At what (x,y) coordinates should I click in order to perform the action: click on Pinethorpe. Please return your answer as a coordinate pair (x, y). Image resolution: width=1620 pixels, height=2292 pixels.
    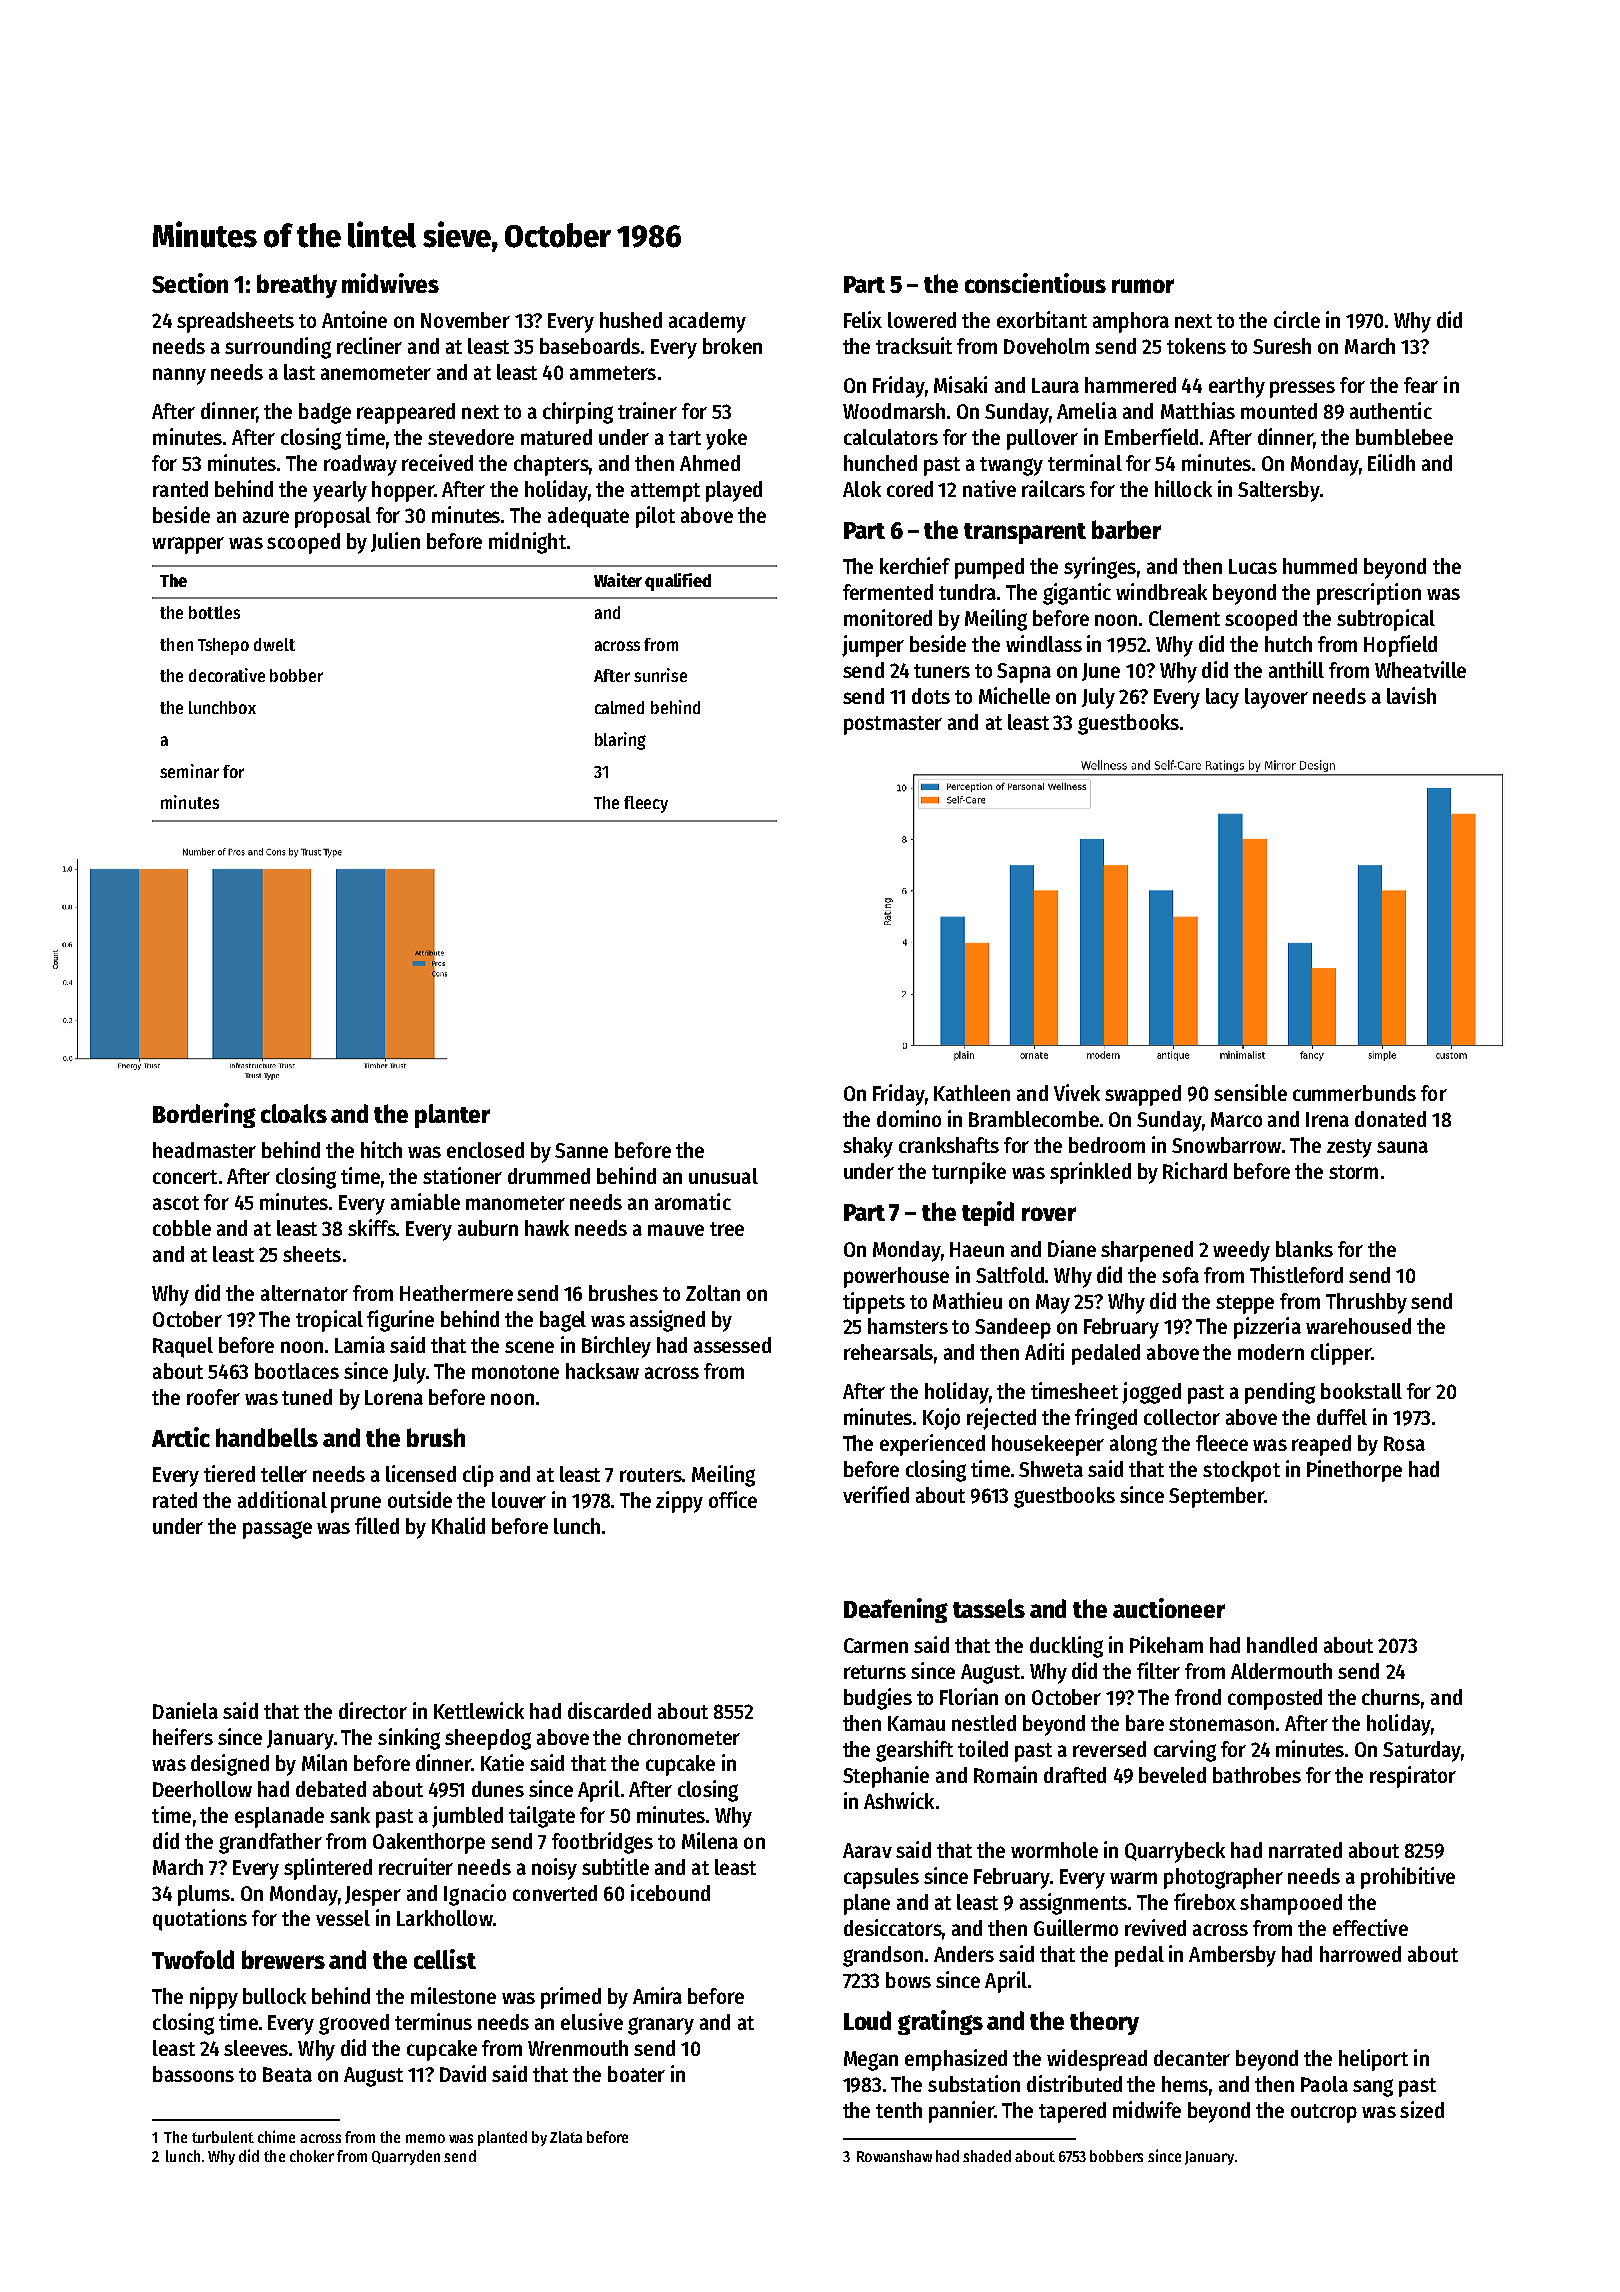
    Looking at the image, I should click on (1354, 1471).
